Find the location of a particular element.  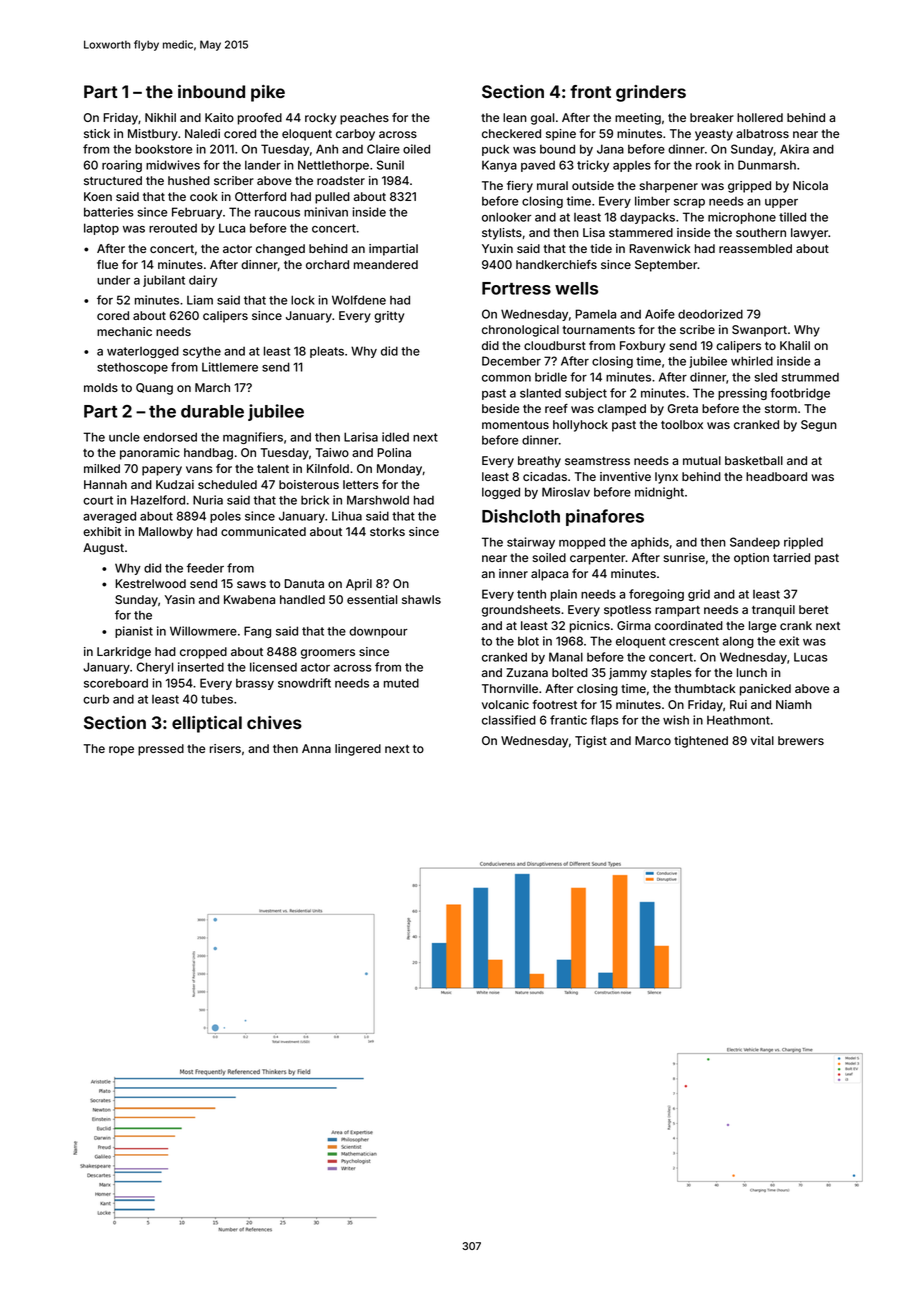

basketball is located at coordinates (754, 460).
